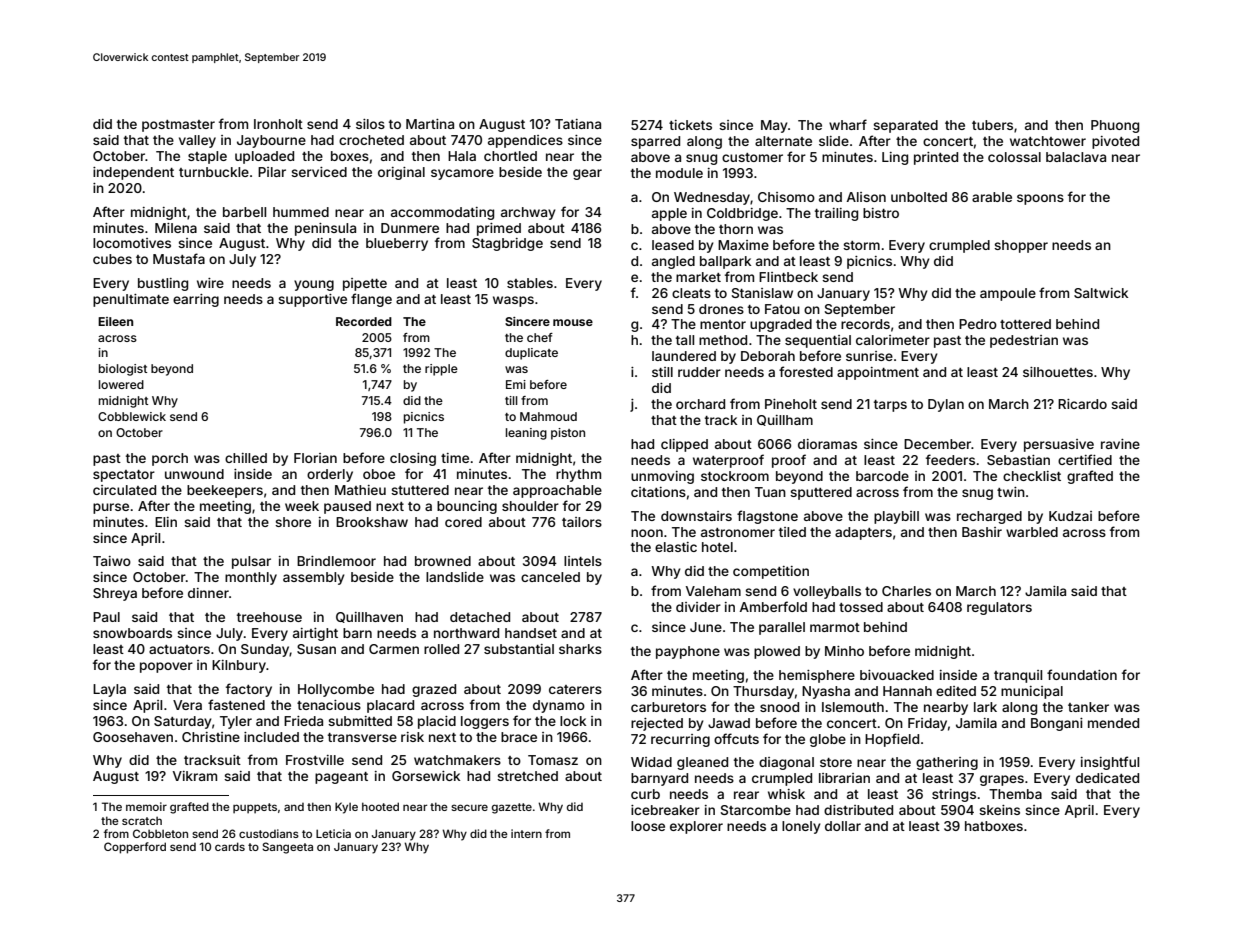 This screenshot has height=952, width=1233. Describe the element at coordinates (568, 434) in the screenshot. I see `piston` at that location.
